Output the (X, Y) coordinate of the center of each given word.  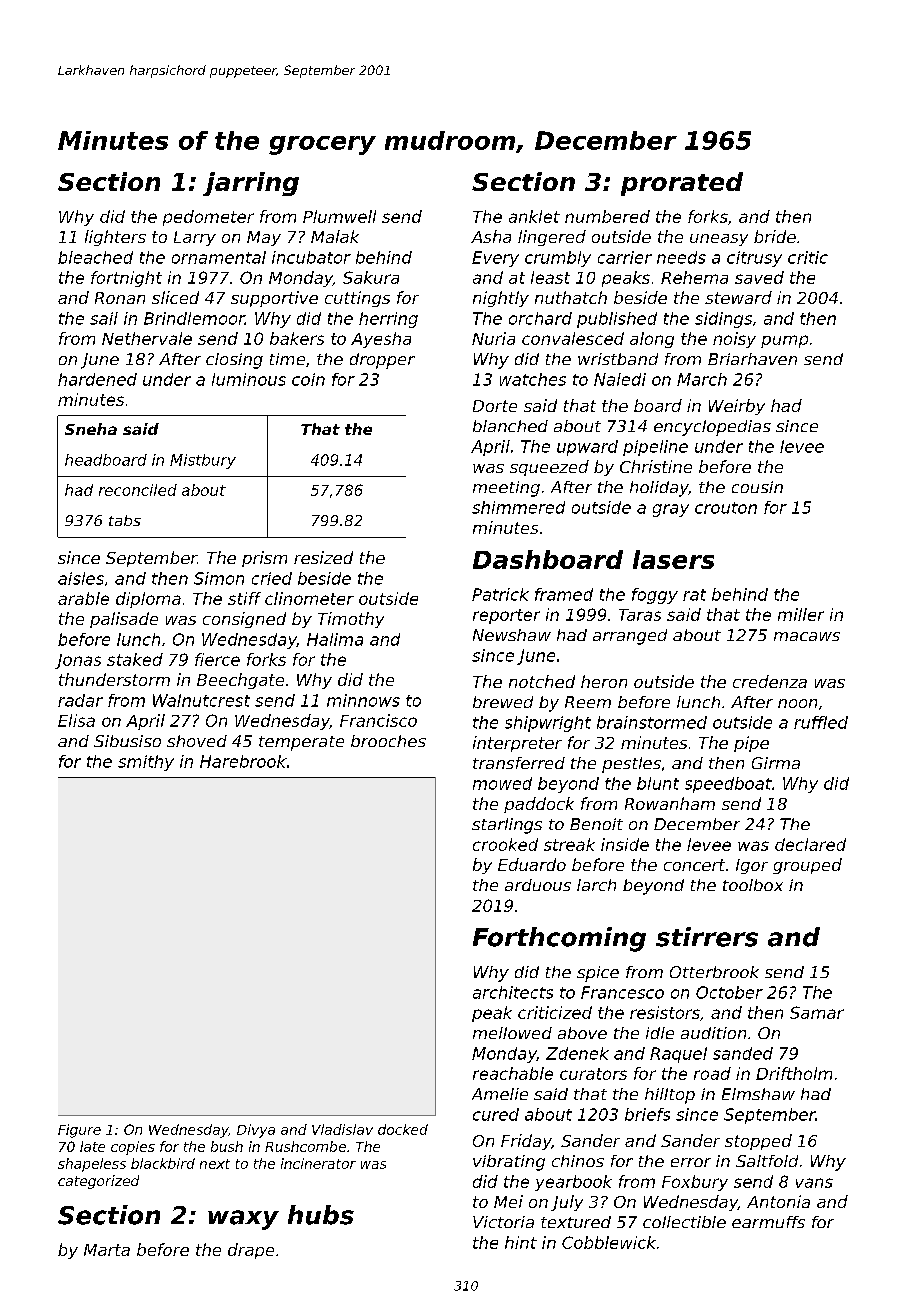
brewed (503, 702)
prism (264, 559)
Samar (817, 1012)
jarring (251, 184)
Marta (107, 1250)
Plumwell (339, 216)
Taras (640, 615)
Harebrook (243, 761)
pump (784, 341)
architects (513, 992)
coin (308, 379)
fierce (217, 659)
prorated (682, 184)
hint (521, 1242)
